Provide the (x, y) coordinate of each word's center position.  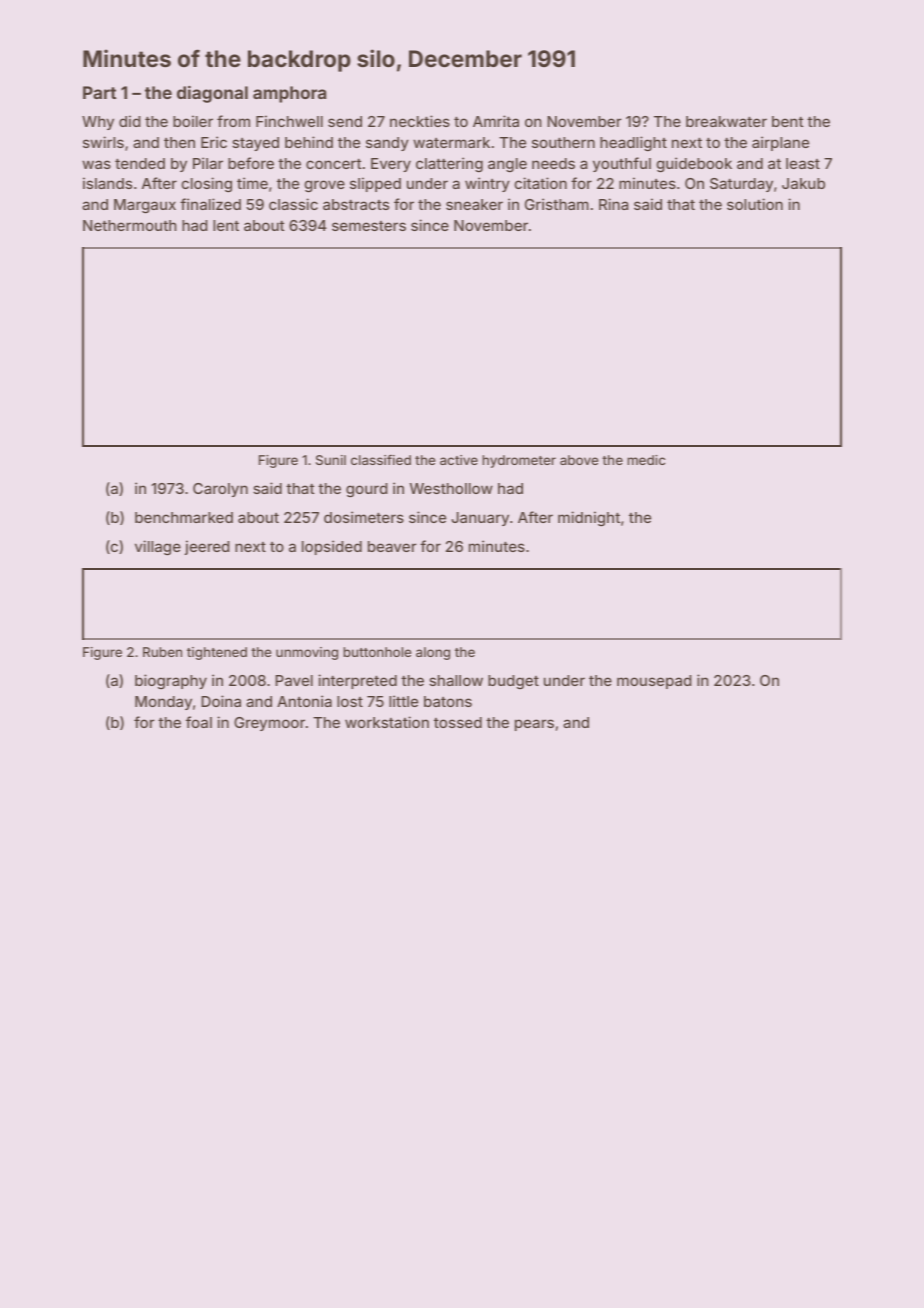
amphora (289, 94)
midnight (589, 519)
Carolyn (220, 490)
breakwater (726, 121)
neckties (420, 121)
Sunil (331, 460)
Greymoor (269, 724)
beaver (392, 546)
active (459, 460)
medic (646, 460)
